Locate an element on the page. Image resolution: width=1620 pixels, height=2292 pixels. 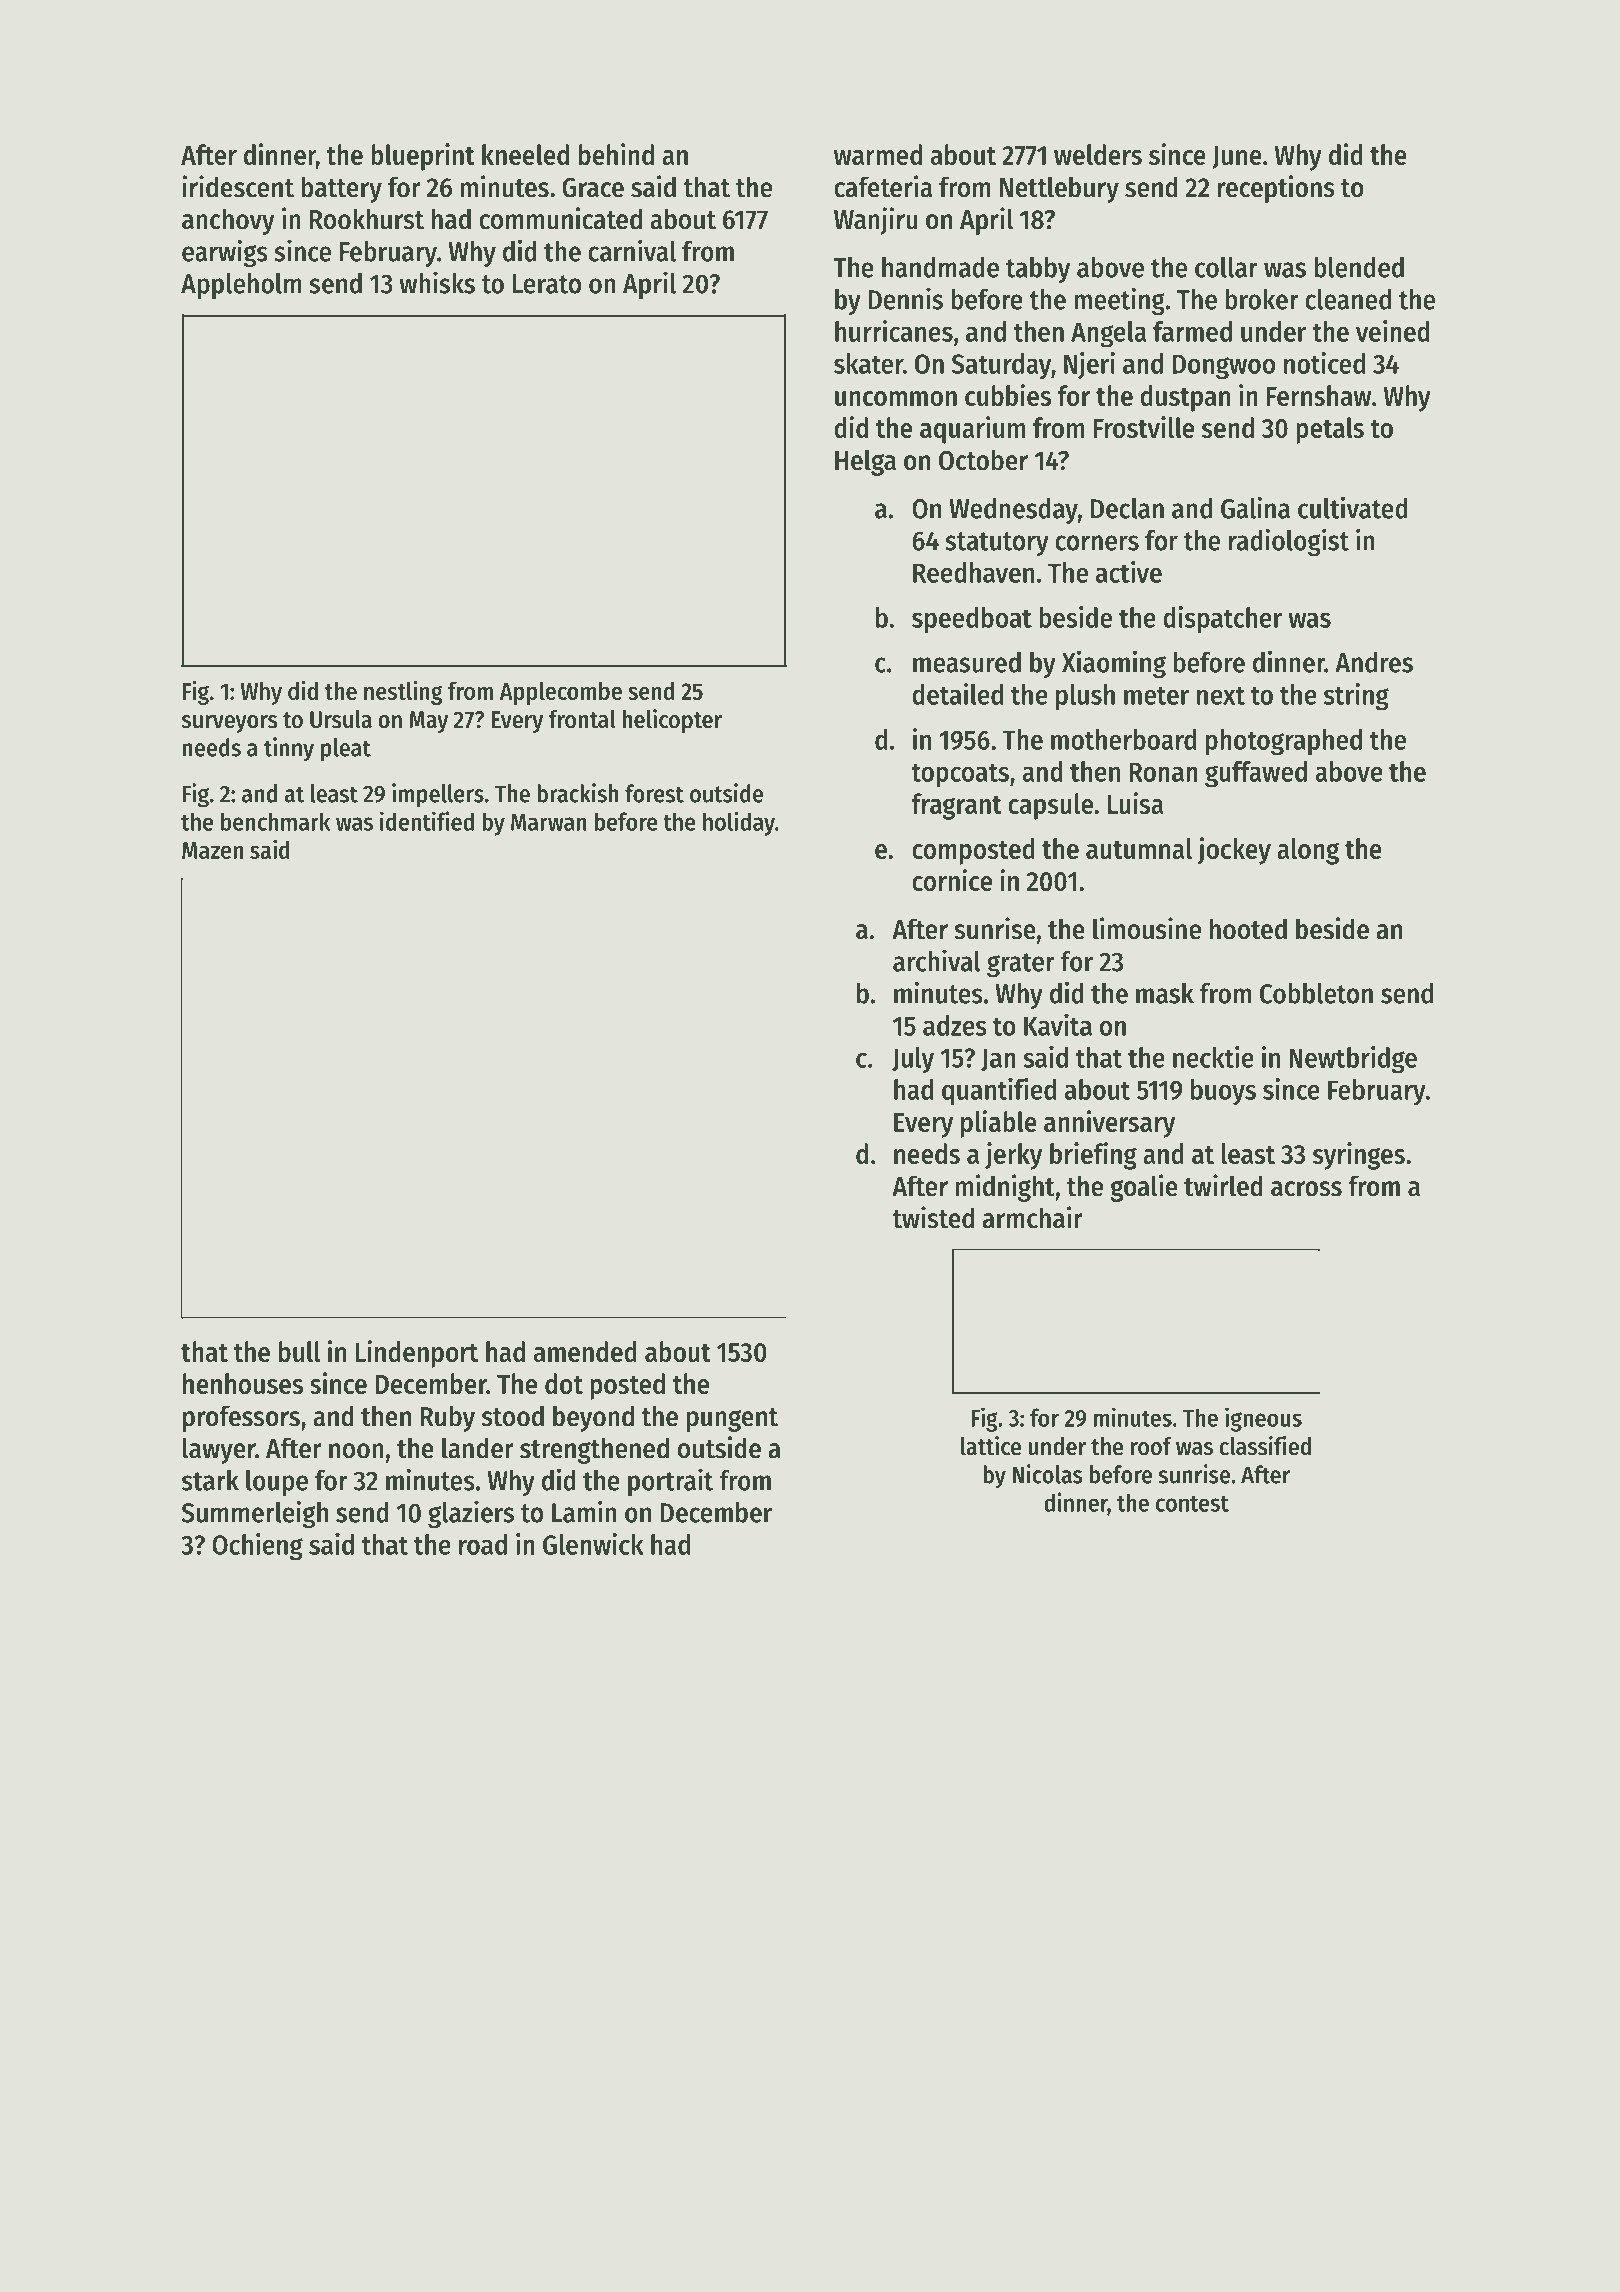
skater is located at coordinates (868, 363).
